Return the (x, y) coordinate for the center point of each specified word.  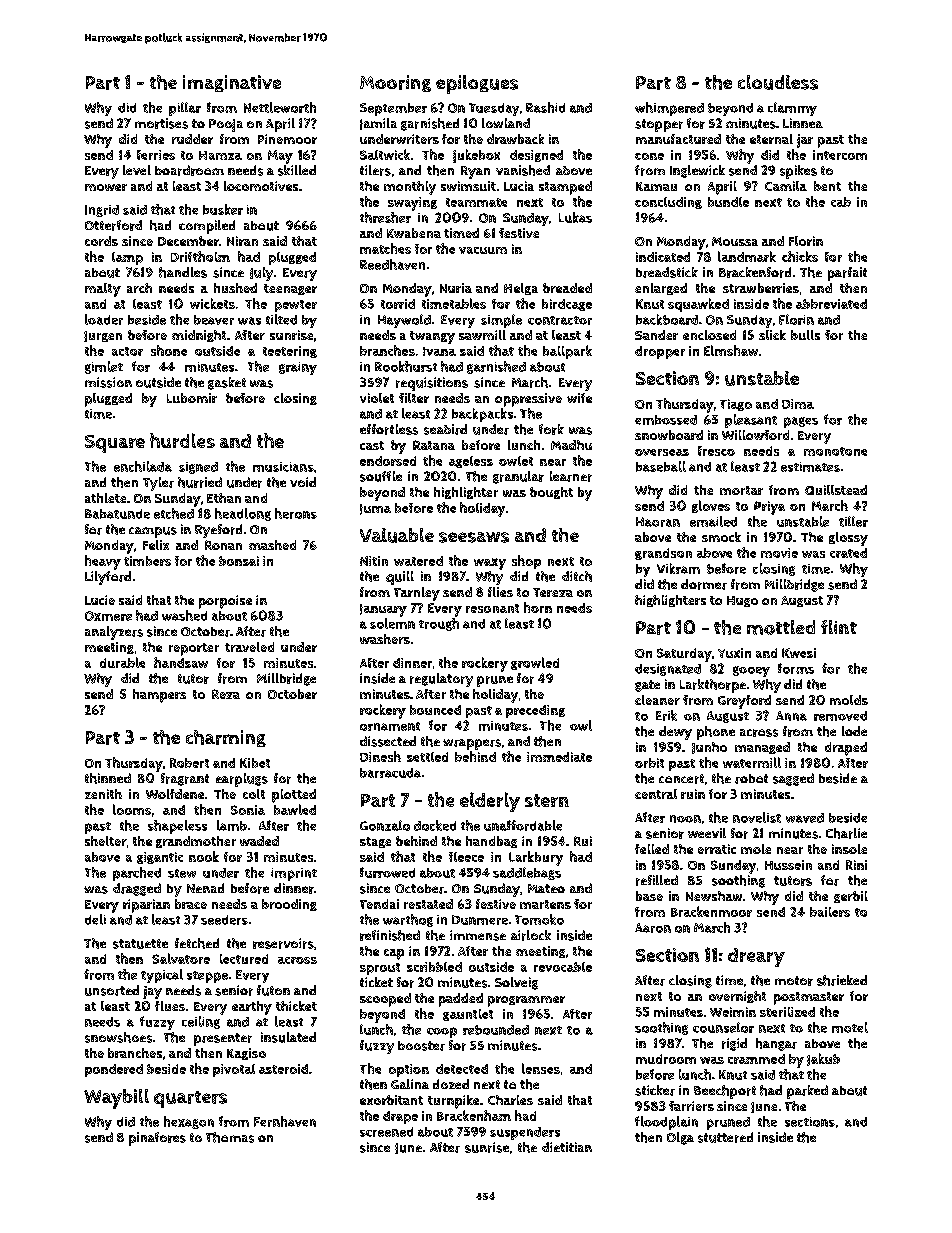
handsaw (181, 662)
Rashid (545, 107)
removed (840, 716)
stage (375, 842)
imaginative (232, 83)
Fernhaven (285, 1121)
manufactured (678, 139)
